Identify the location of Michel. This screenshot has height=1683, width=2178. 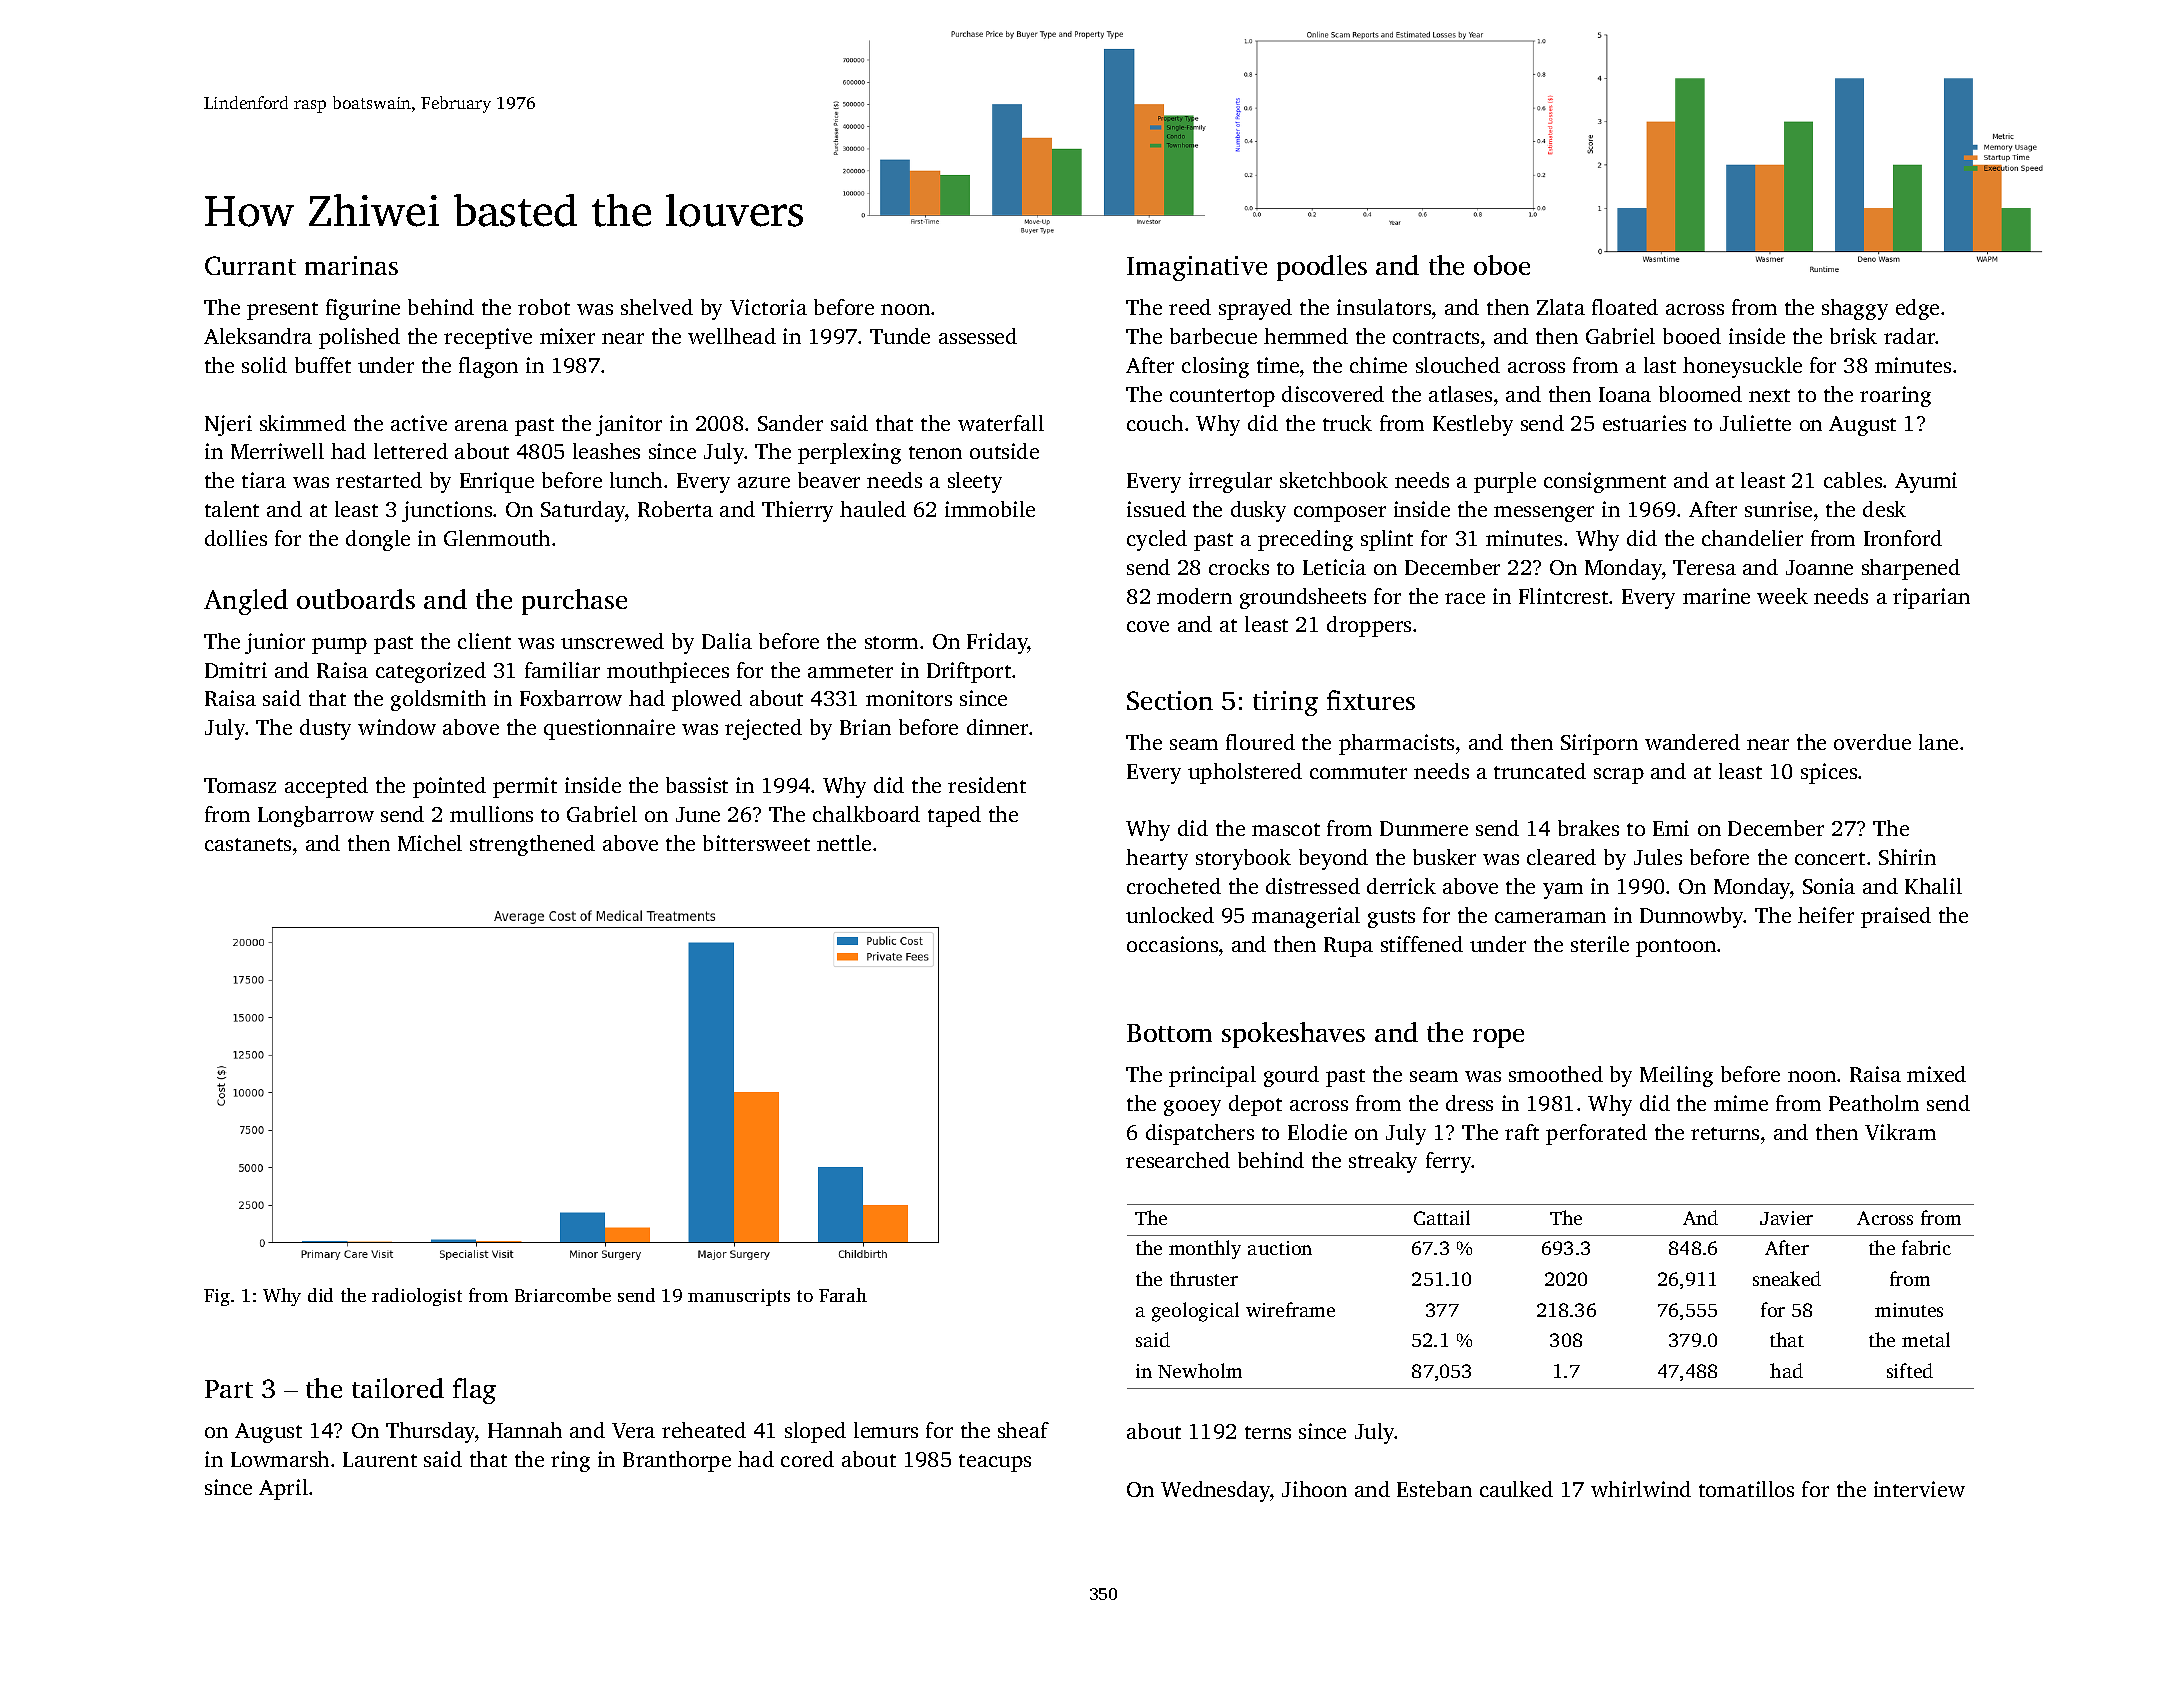
(430, 843).
